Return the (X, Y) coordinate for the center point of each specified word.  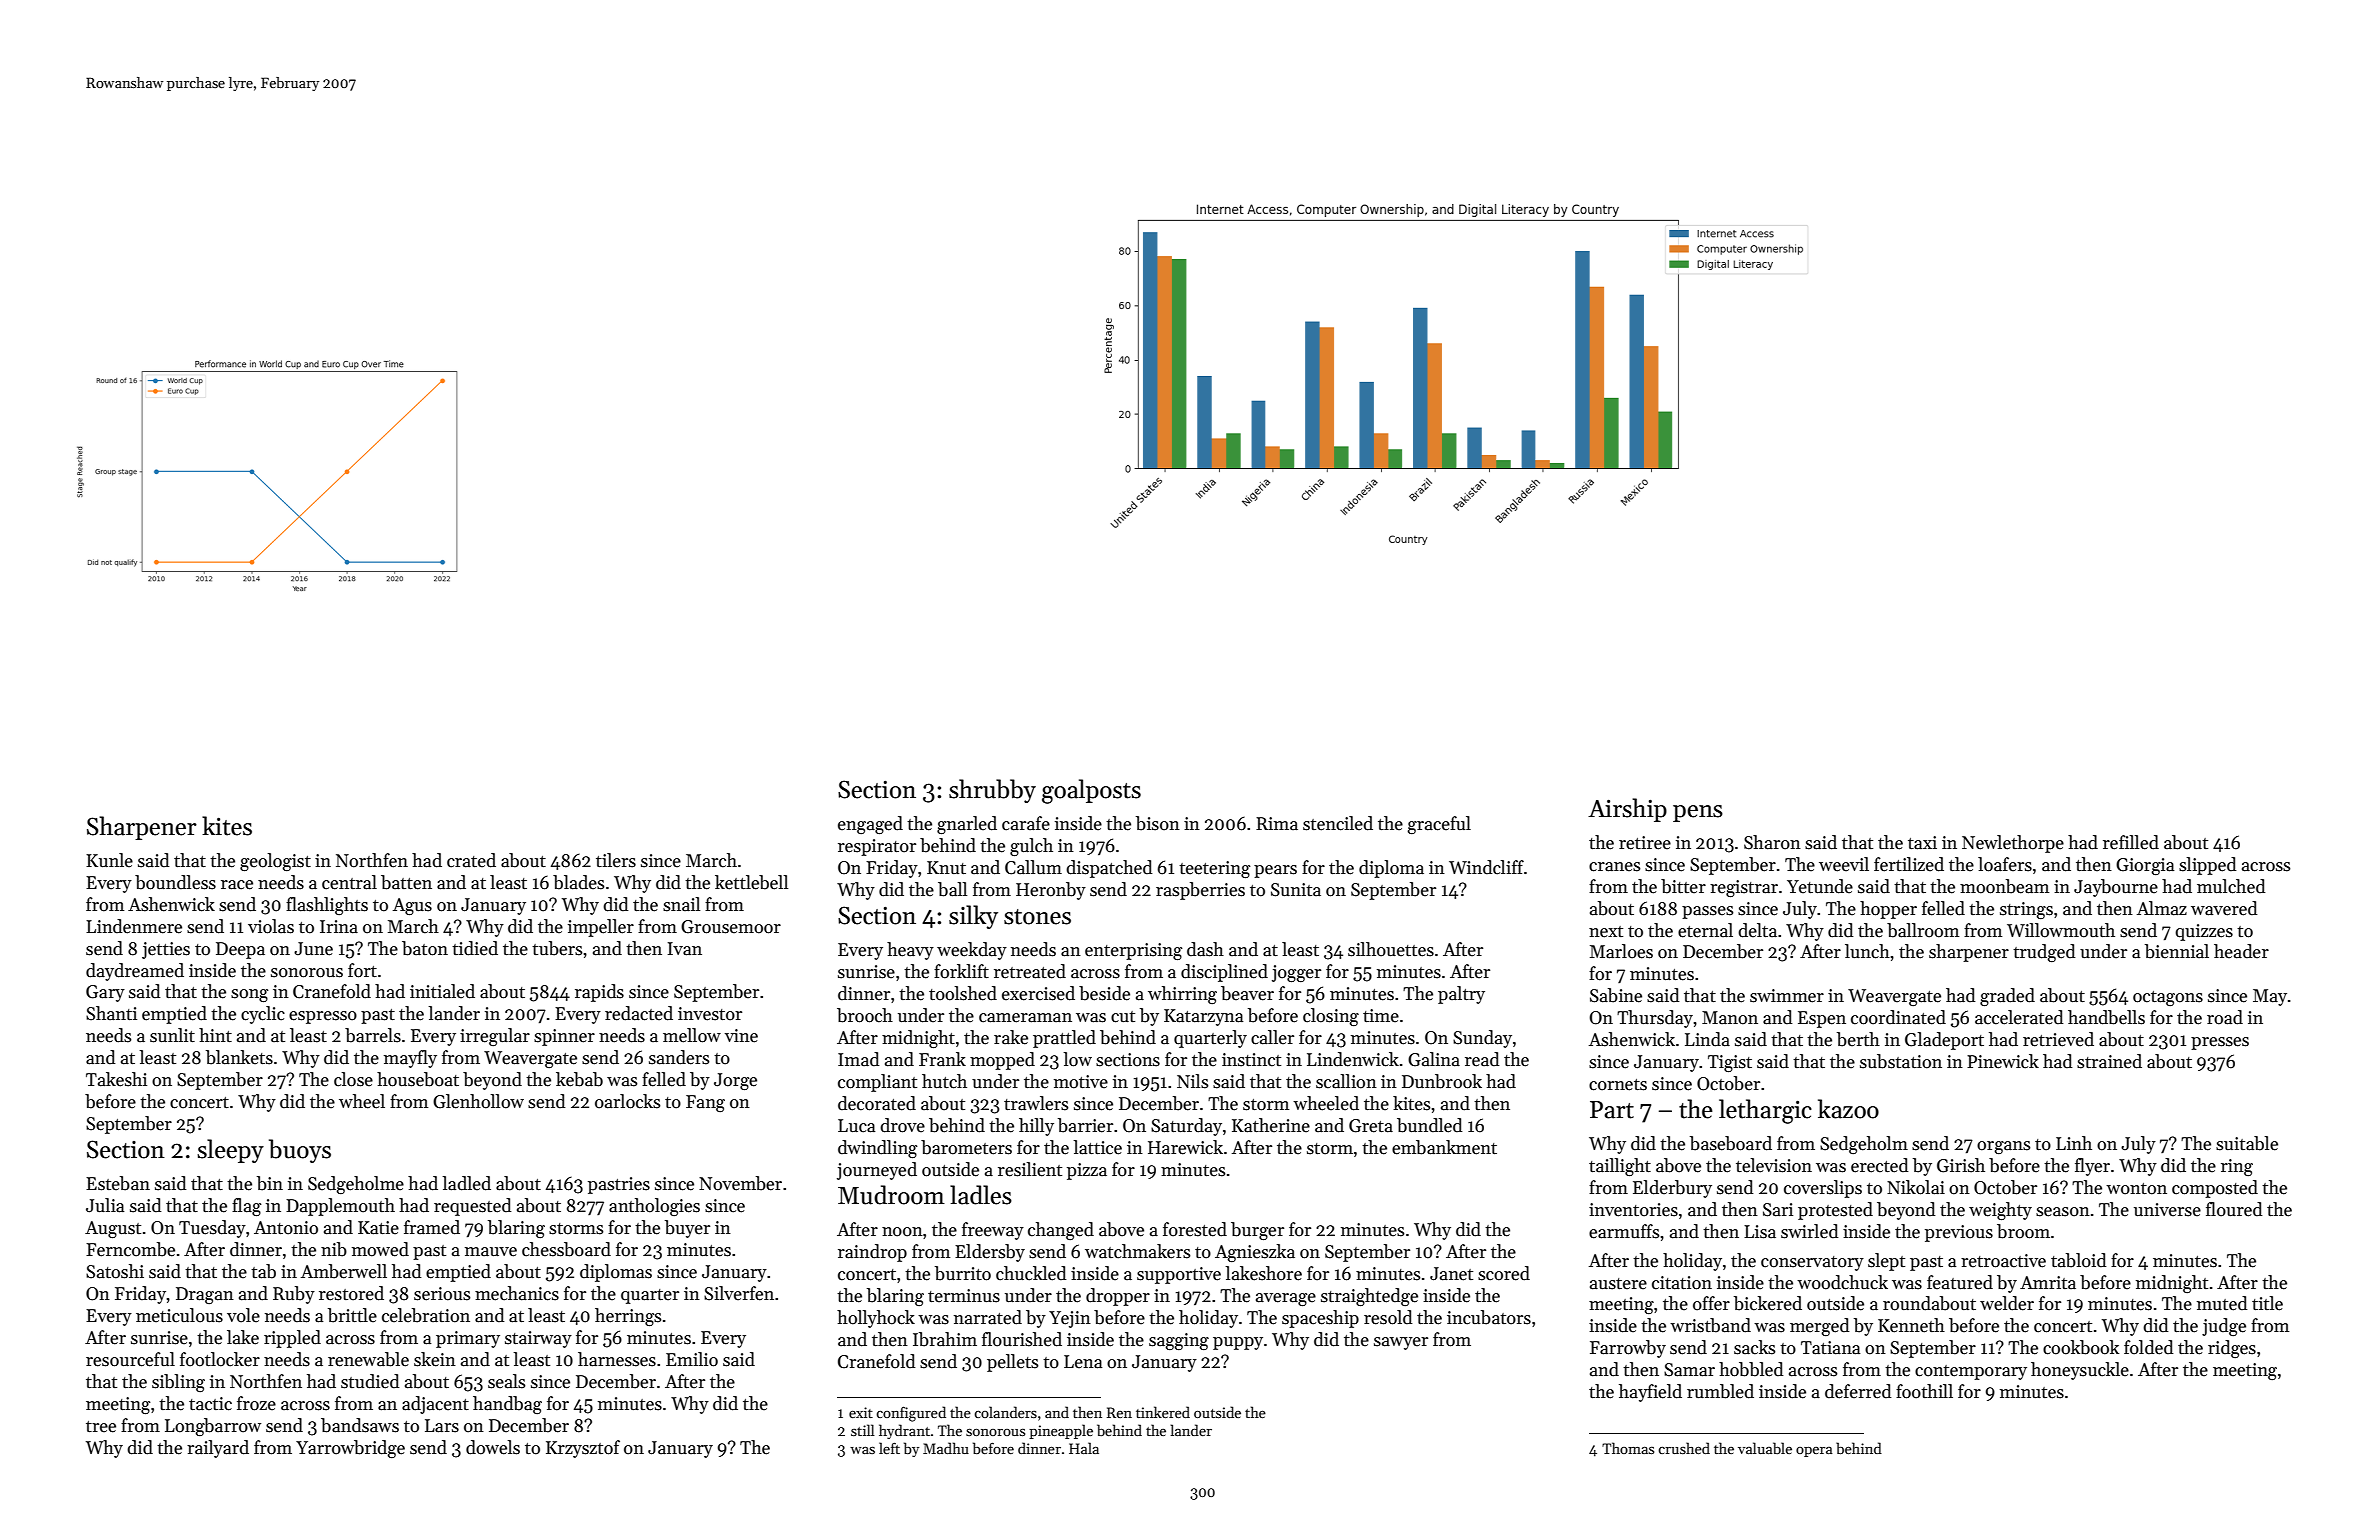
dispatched (1109, 869)
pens (1698, 813)
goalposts (1091, 791)
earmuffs (1624, 1231)
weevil (1844, 864)
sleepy (230, 1151)
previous (1959, 1233)
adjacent (435, 1405)
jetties (166, 950)
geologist (275, 862)
